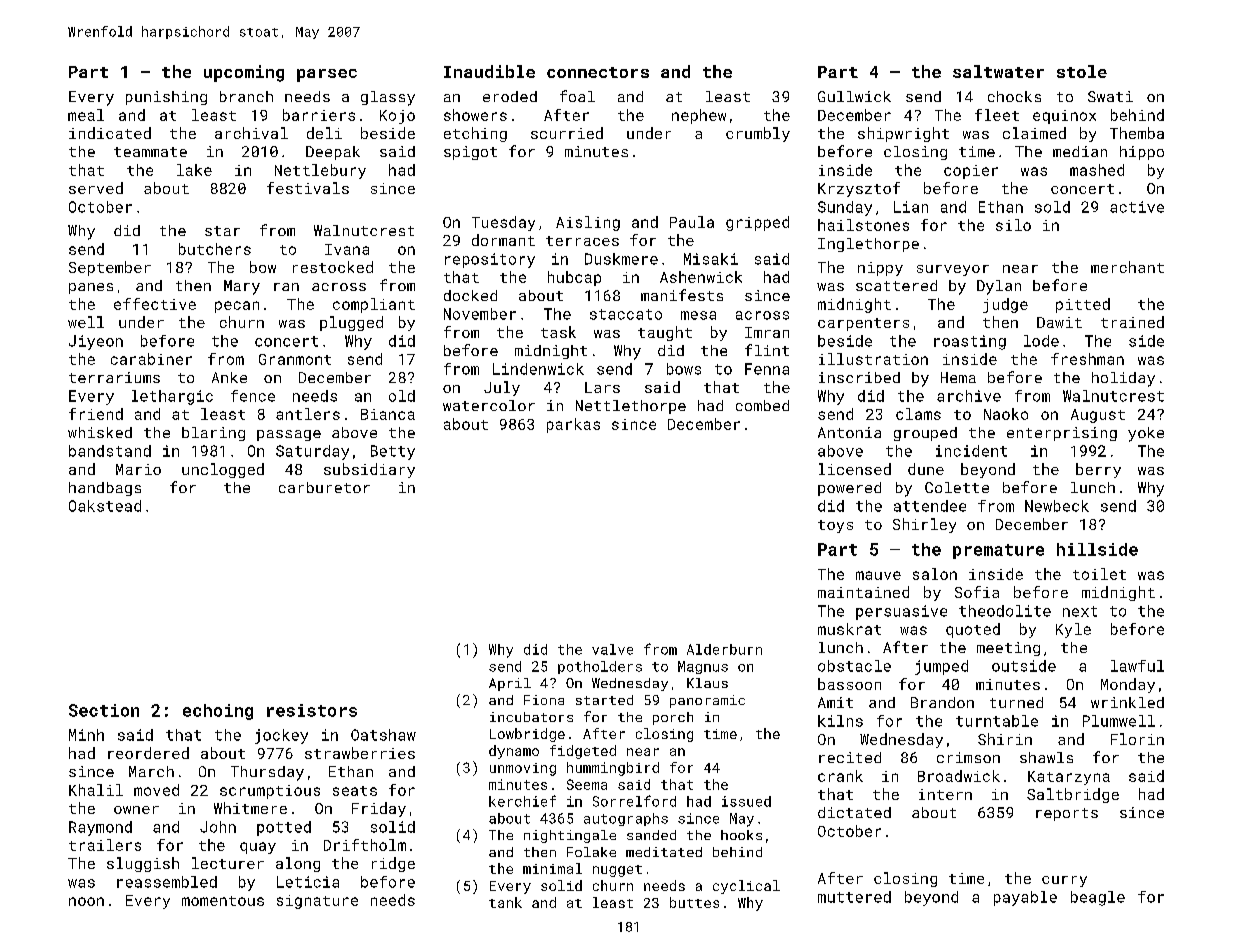 This image has width=1233, height=952. I want to click on buttes, so click(694, 902).
